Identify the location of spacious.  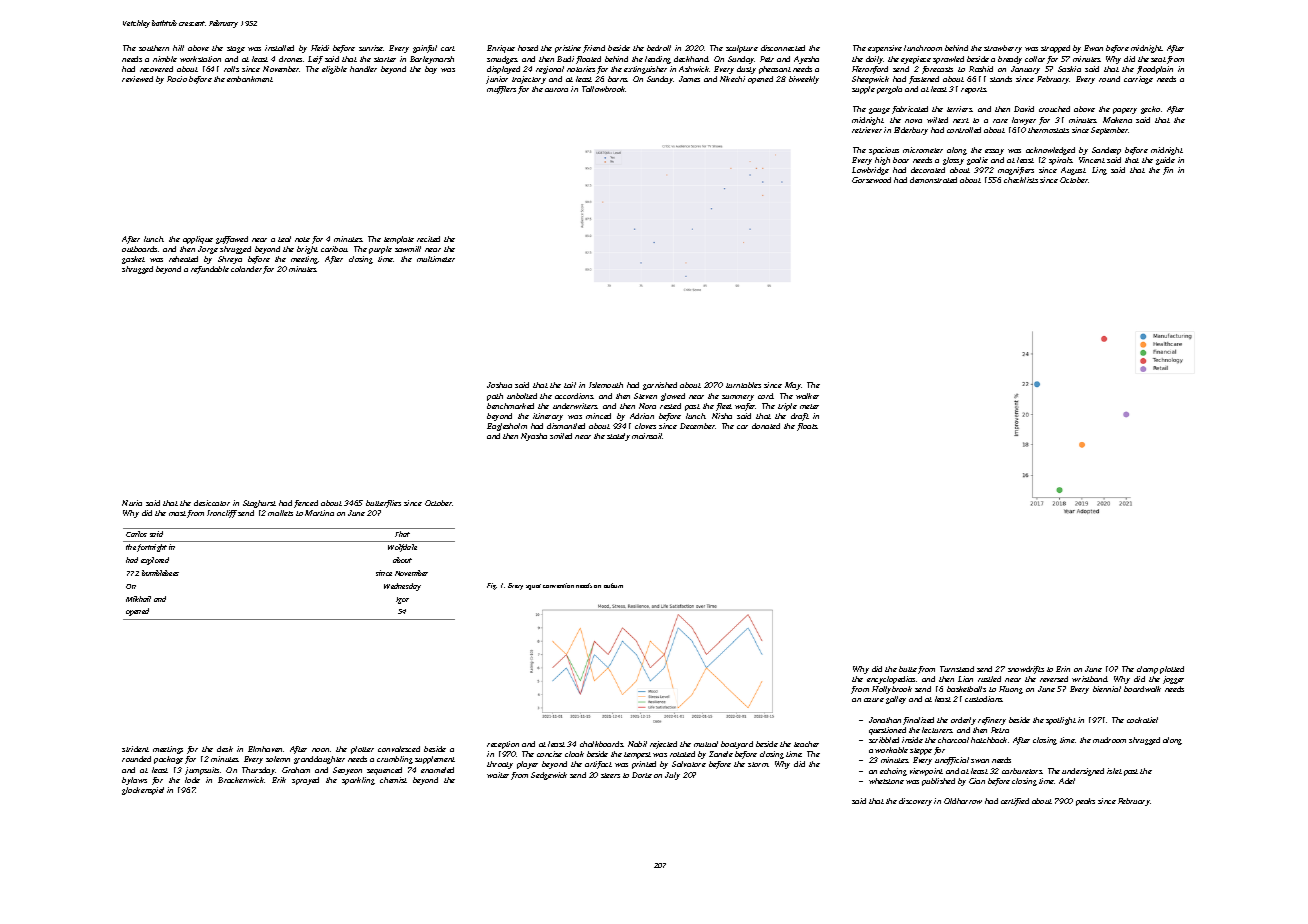
(884, 151).
